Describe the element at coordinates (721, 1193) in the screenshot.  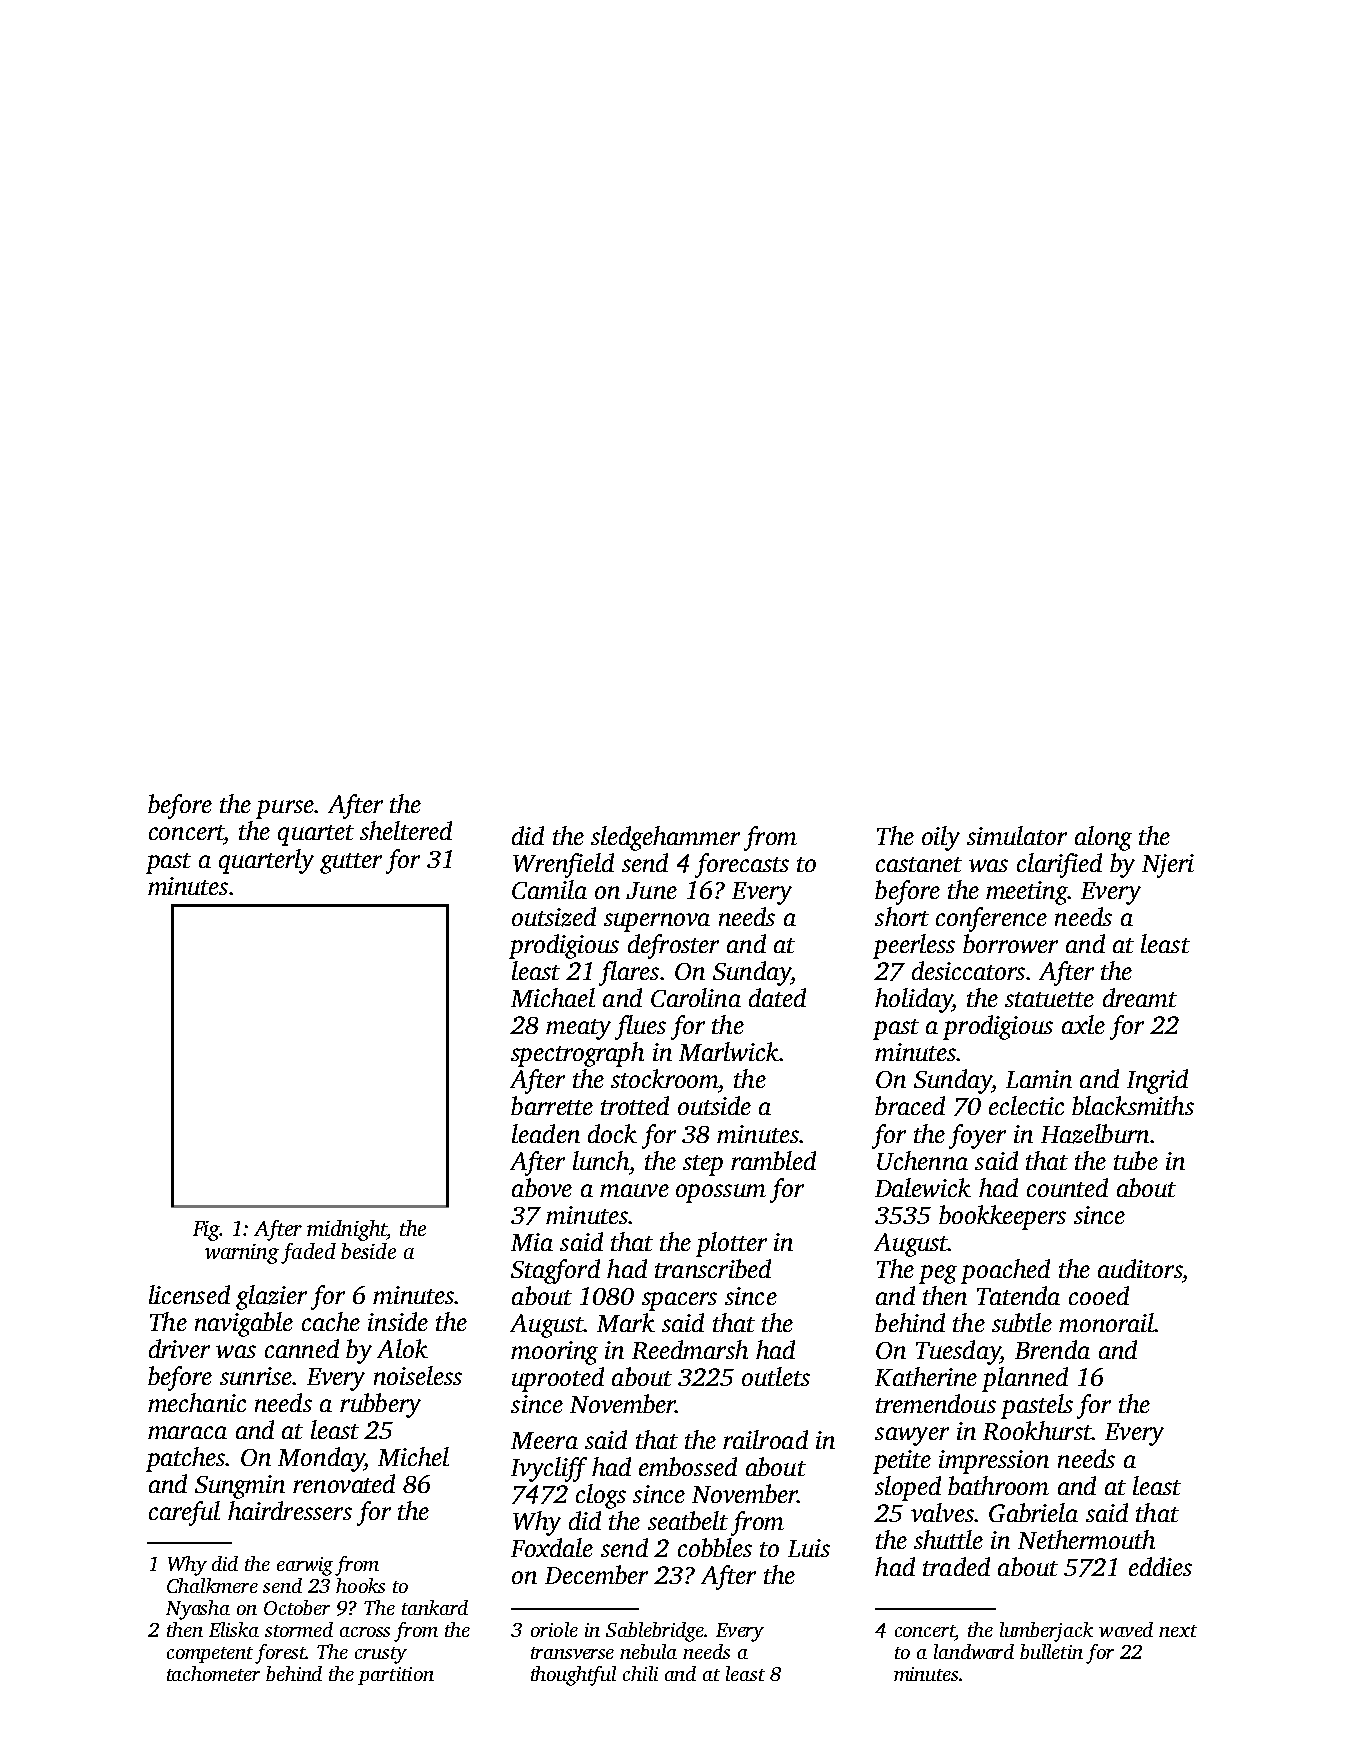
I see `opossum` at that location.
